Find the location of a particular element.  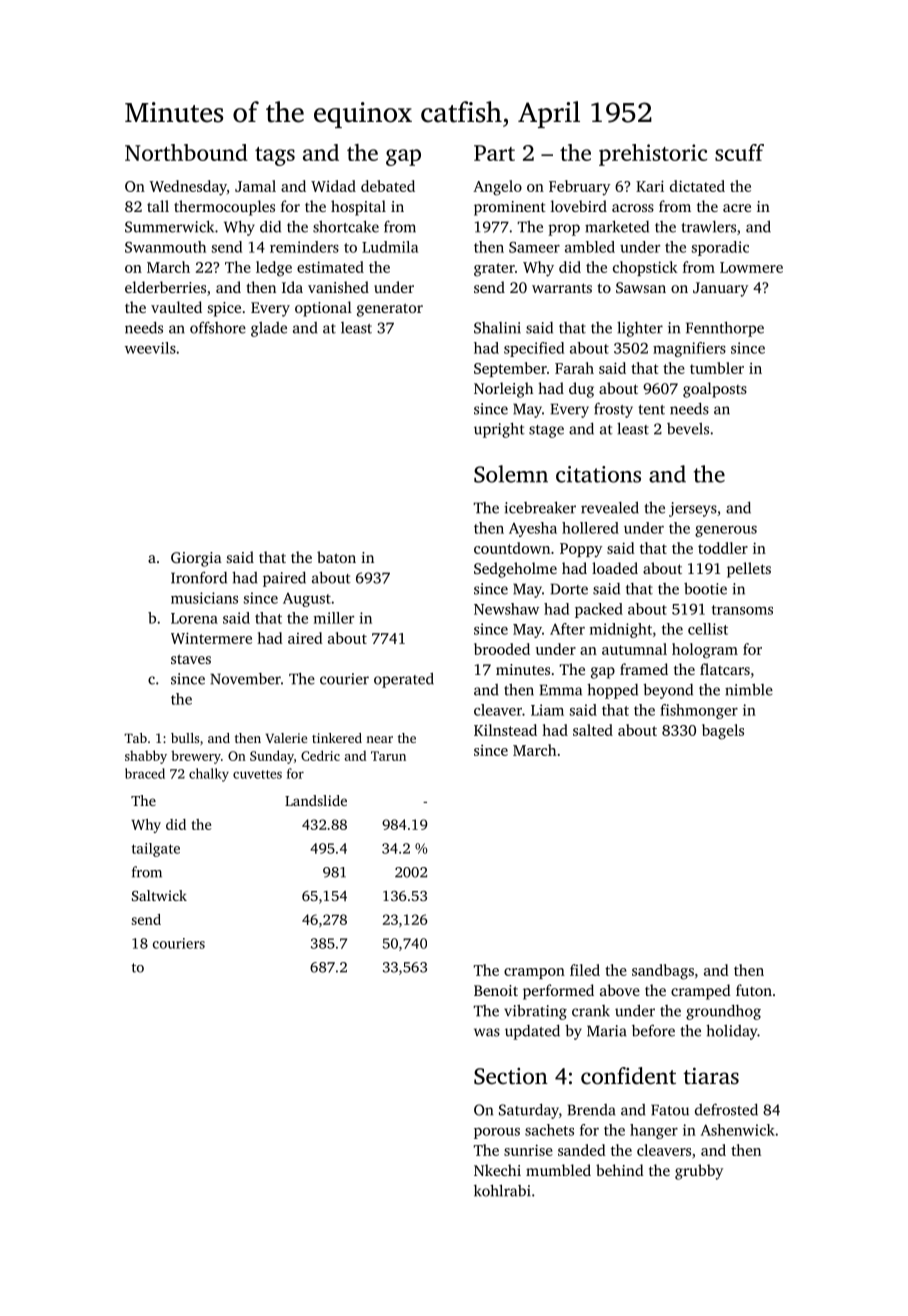

Jamal is located at coordinates (255, 186).
